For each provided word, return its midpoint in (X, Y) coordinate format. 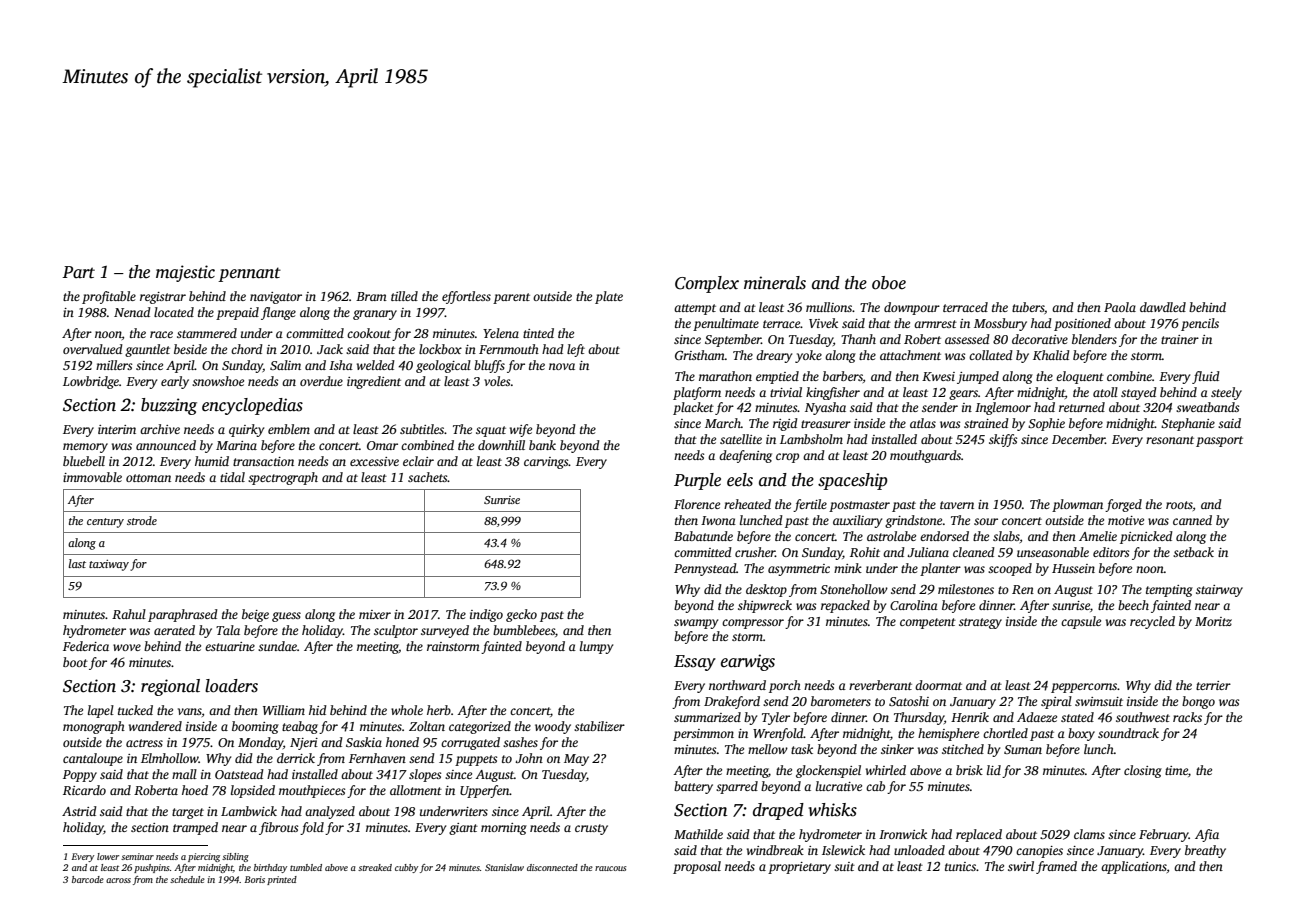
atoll (1105, 392)
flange (278, 313)
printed (282, 880)
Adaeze (1037, 717)
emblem (289, 429)
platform (697, 393)
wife (521, 430)
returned (1082, 407)
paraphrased (183, 615)
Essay (695, 663)
